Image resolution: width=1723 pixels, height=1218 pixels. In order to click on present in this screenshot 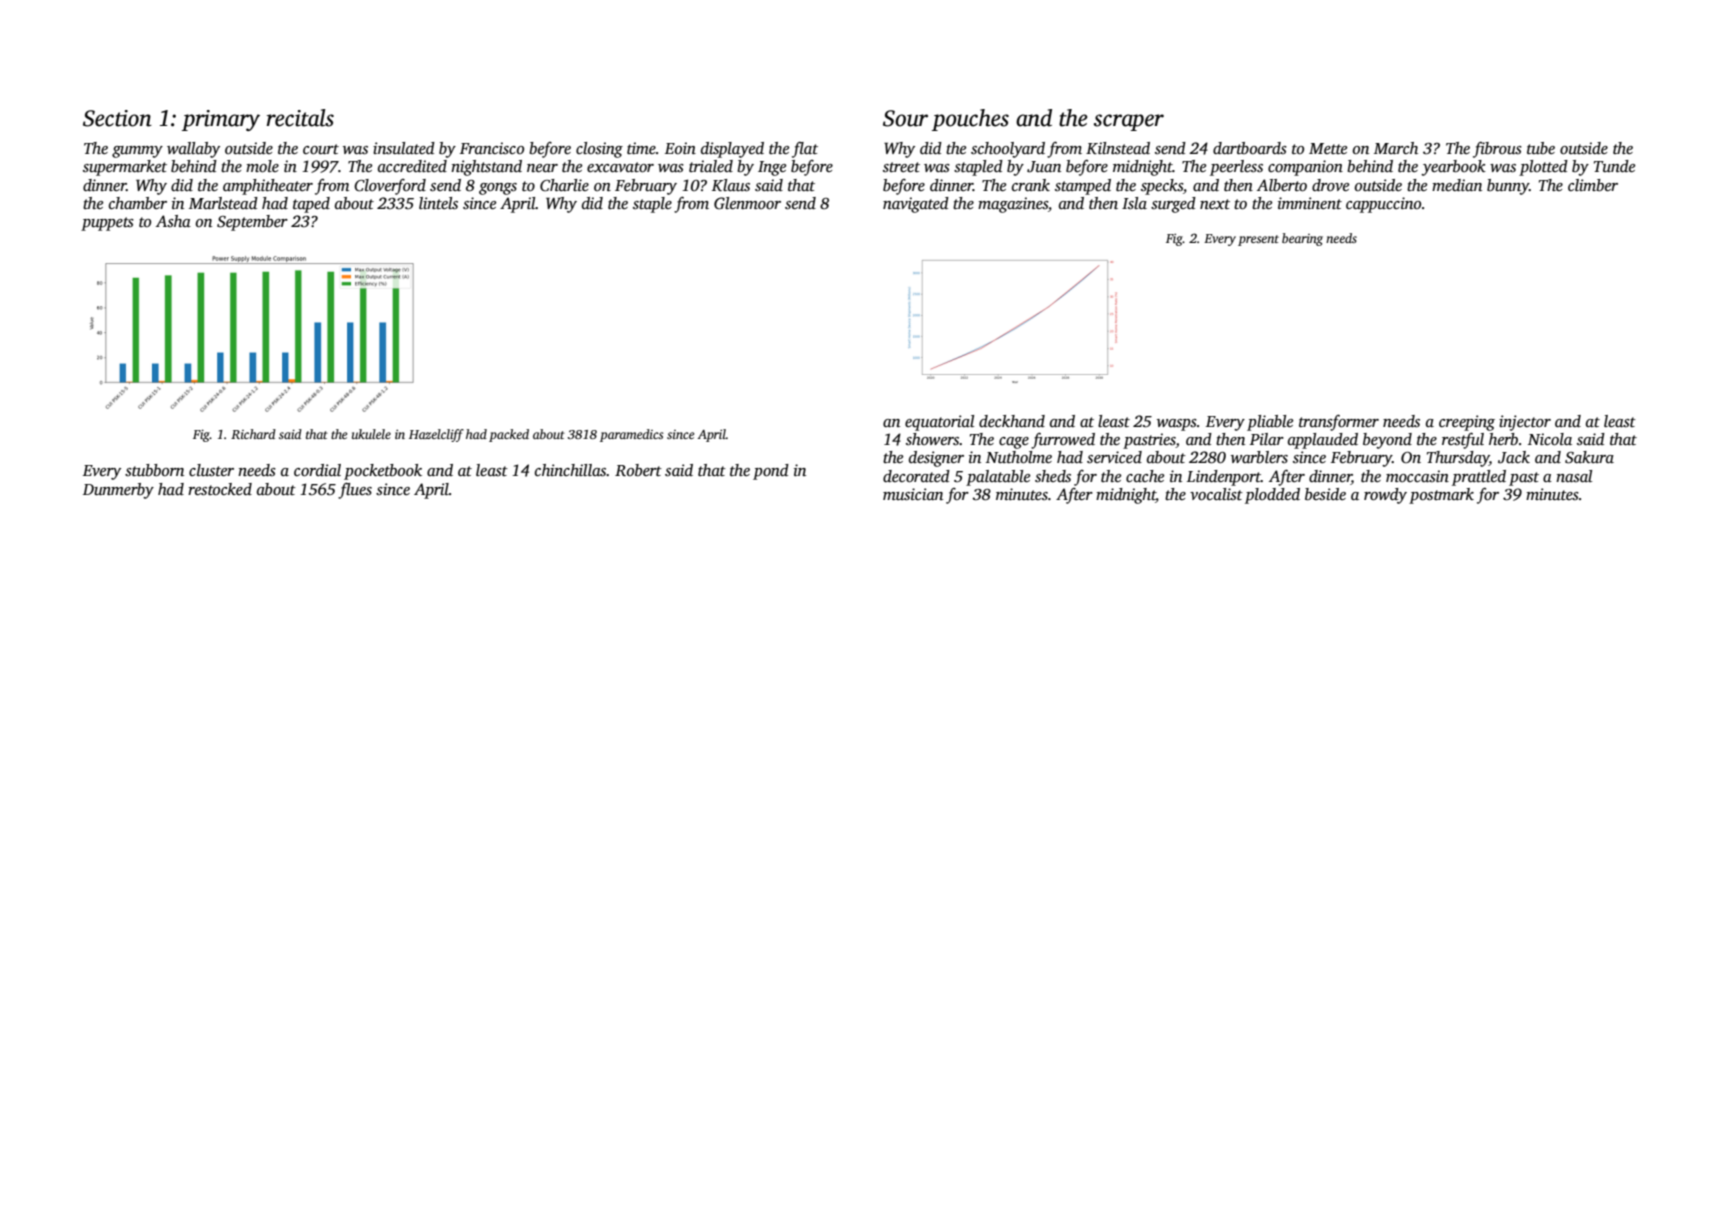, I will do `click(1258, 240)`.
